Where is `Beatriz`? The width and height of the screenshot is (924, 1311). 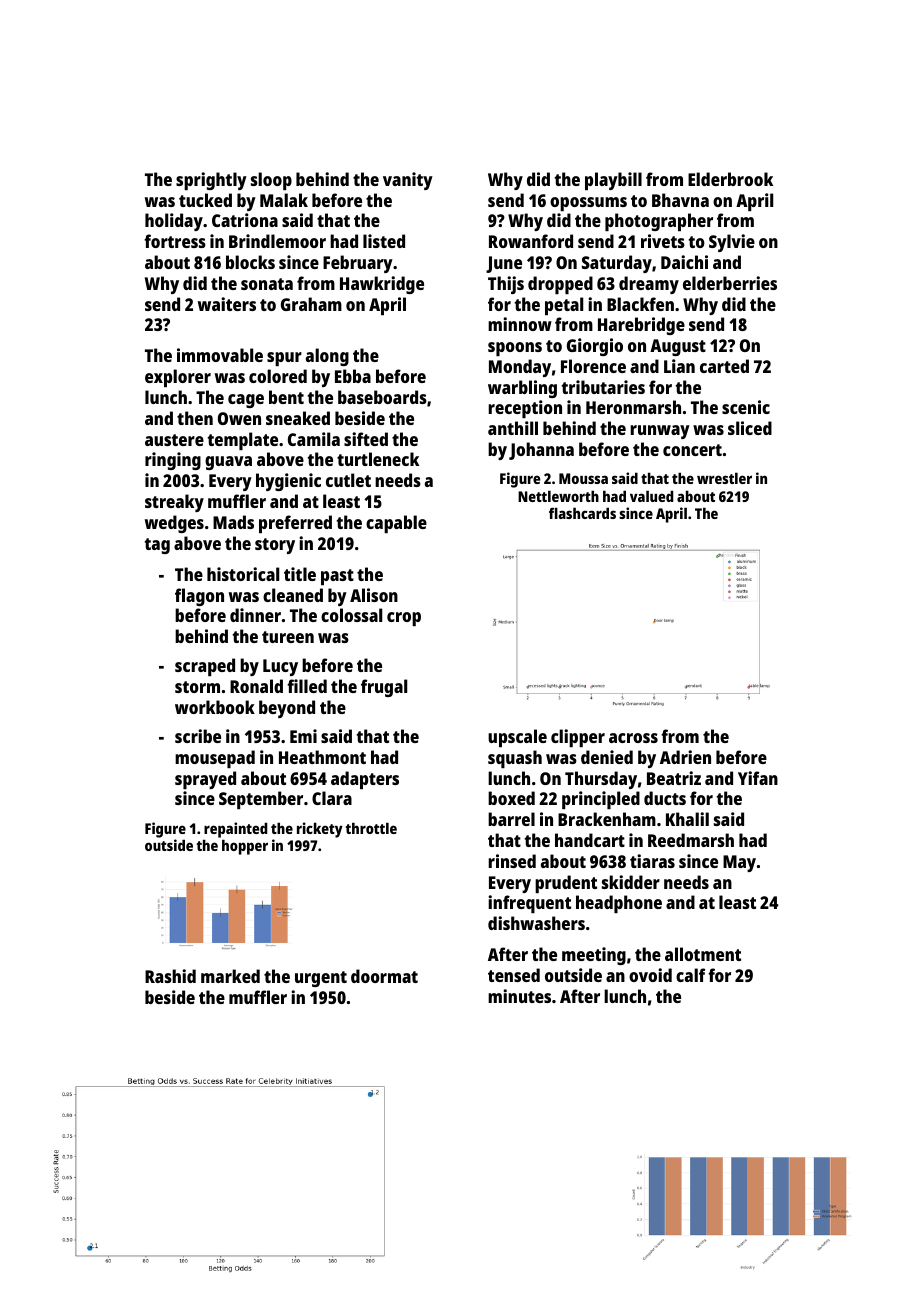 Beatriz is located at coordinates (674, 778).
